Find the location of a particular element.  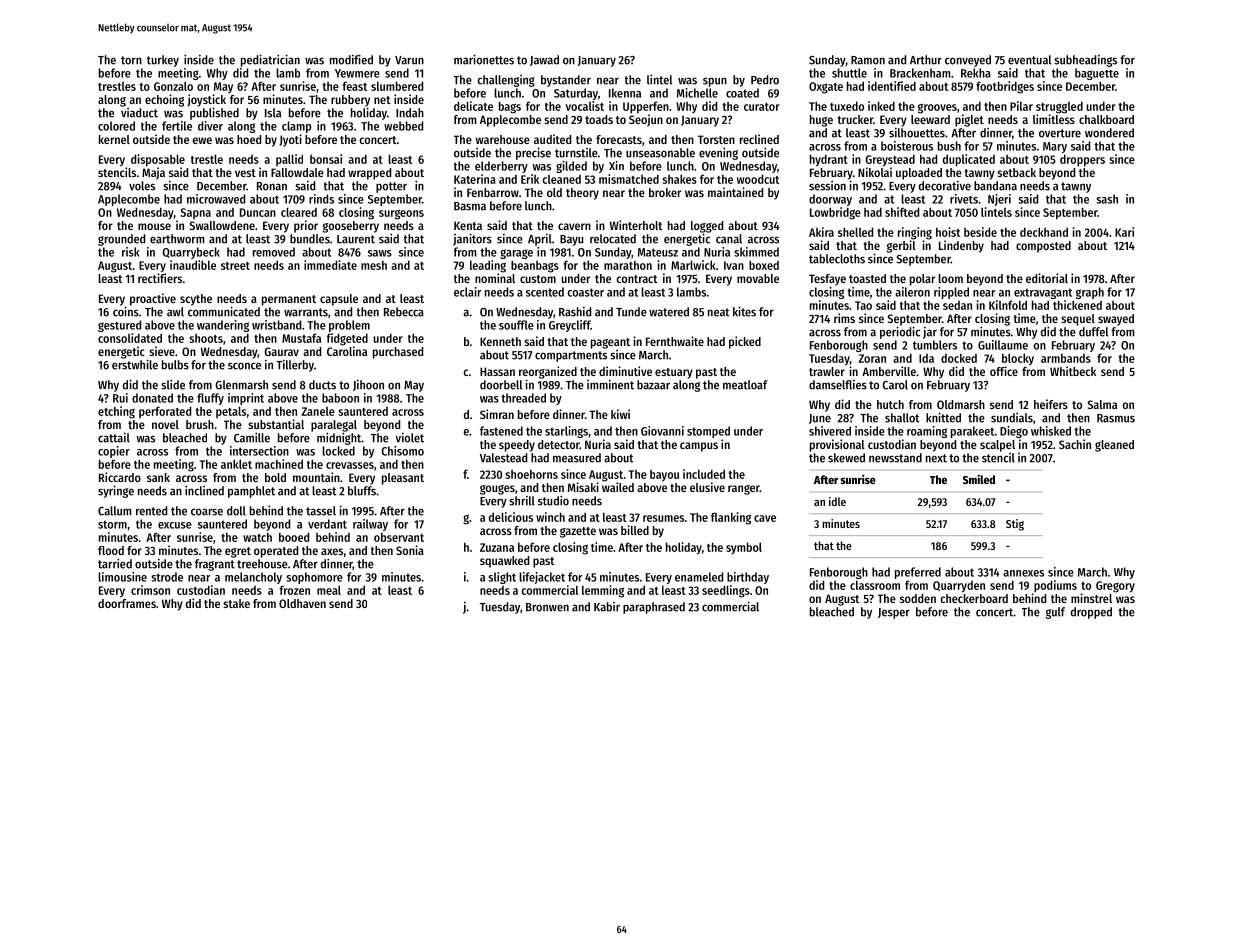

capsule is located at coordinates (339, 300).
